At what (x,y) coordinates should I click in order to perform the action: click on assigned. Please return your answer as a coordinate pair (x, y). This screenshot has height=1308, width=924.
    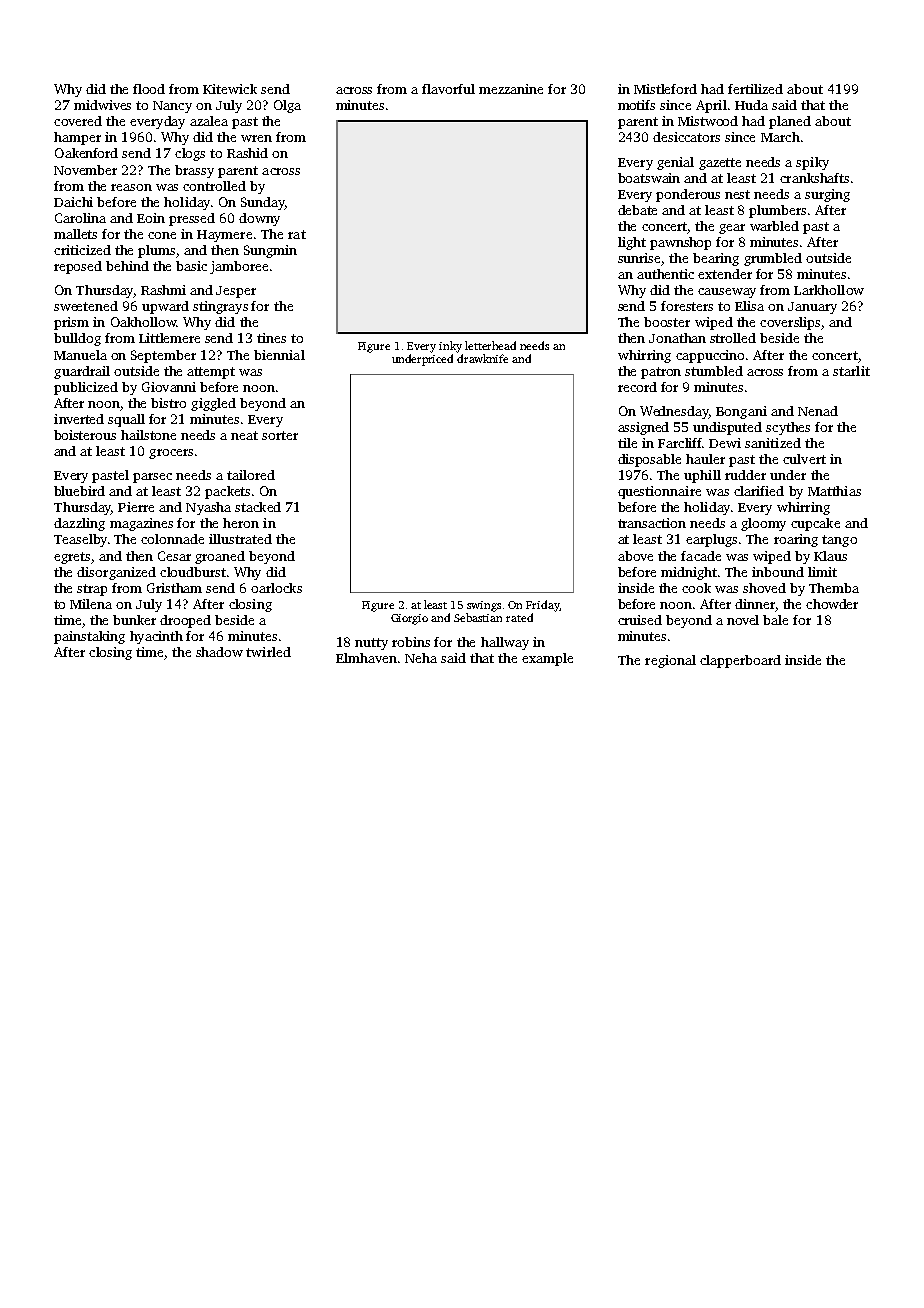
    Looking at the image, I should click on (643, 428).
